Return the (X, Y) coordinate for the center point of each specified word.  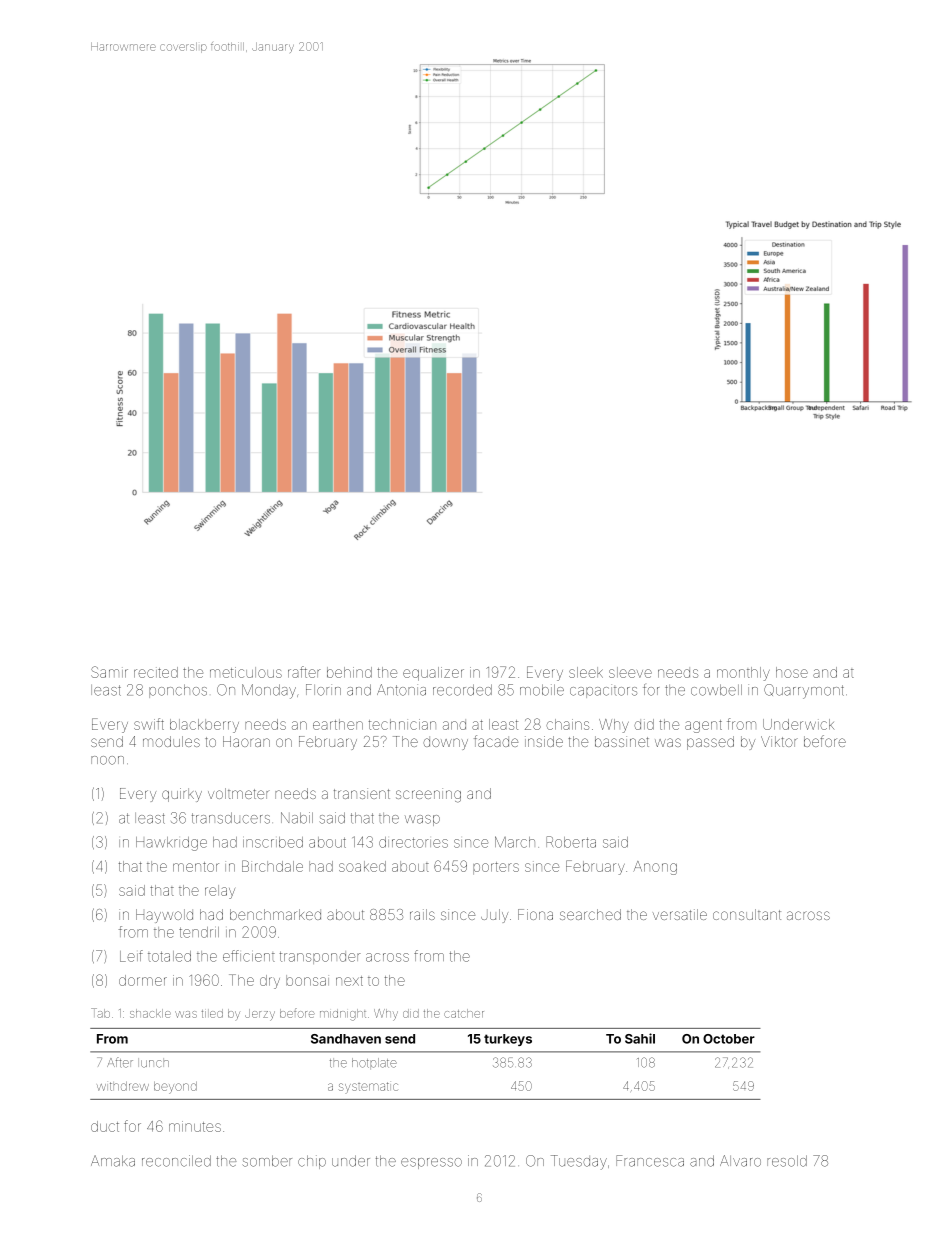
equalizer (433, 674)
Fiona (535, 914)
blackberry (204, 726)
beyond (175, 1088)
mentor (196, 867)
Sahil (640, 1038)
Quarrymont (804, 691)
